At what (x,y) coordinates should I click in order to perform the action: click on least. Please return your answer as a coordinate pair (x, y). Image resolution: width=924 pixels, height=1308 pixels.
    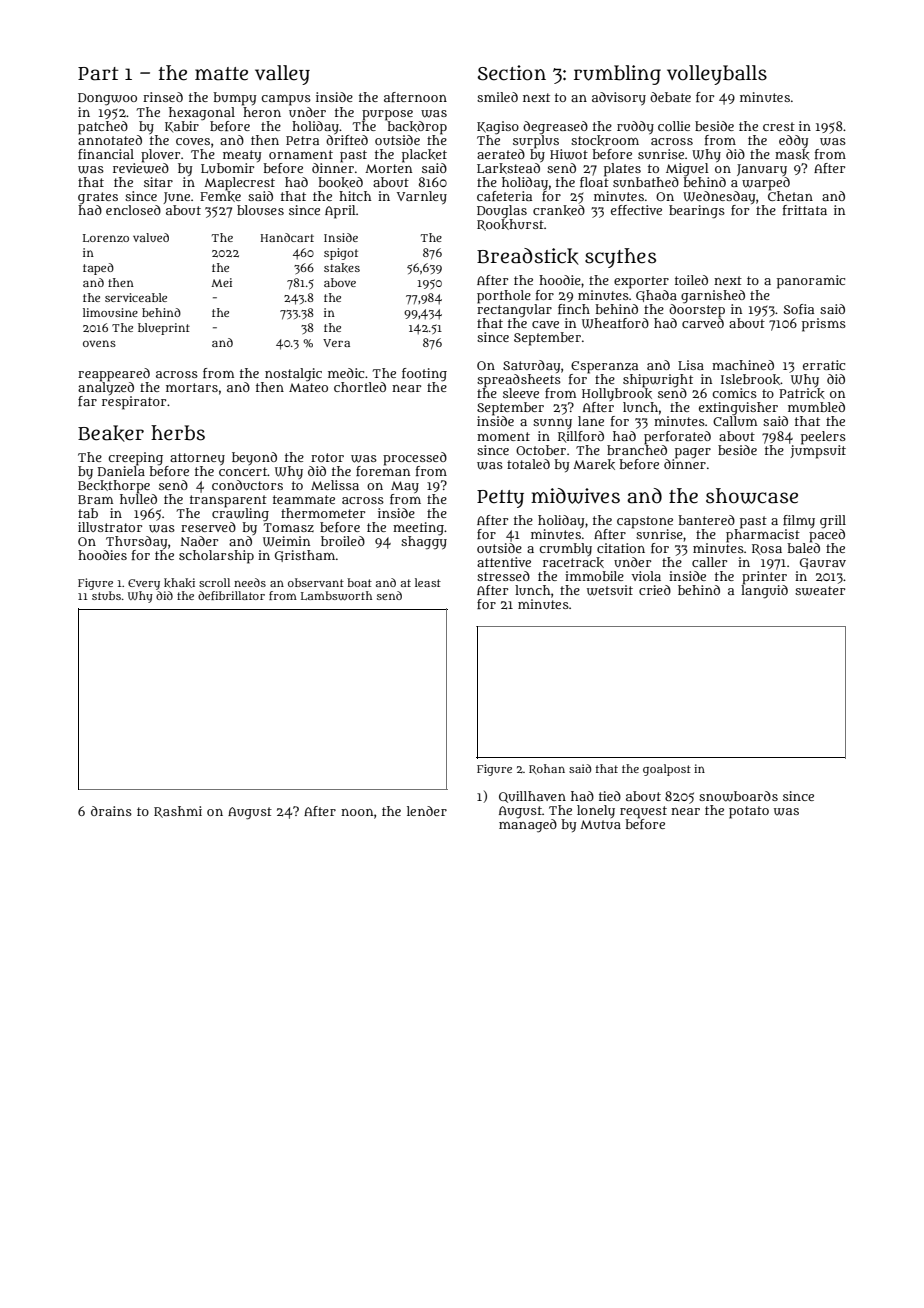
    Looking at the image, I should click on (428, 582).
